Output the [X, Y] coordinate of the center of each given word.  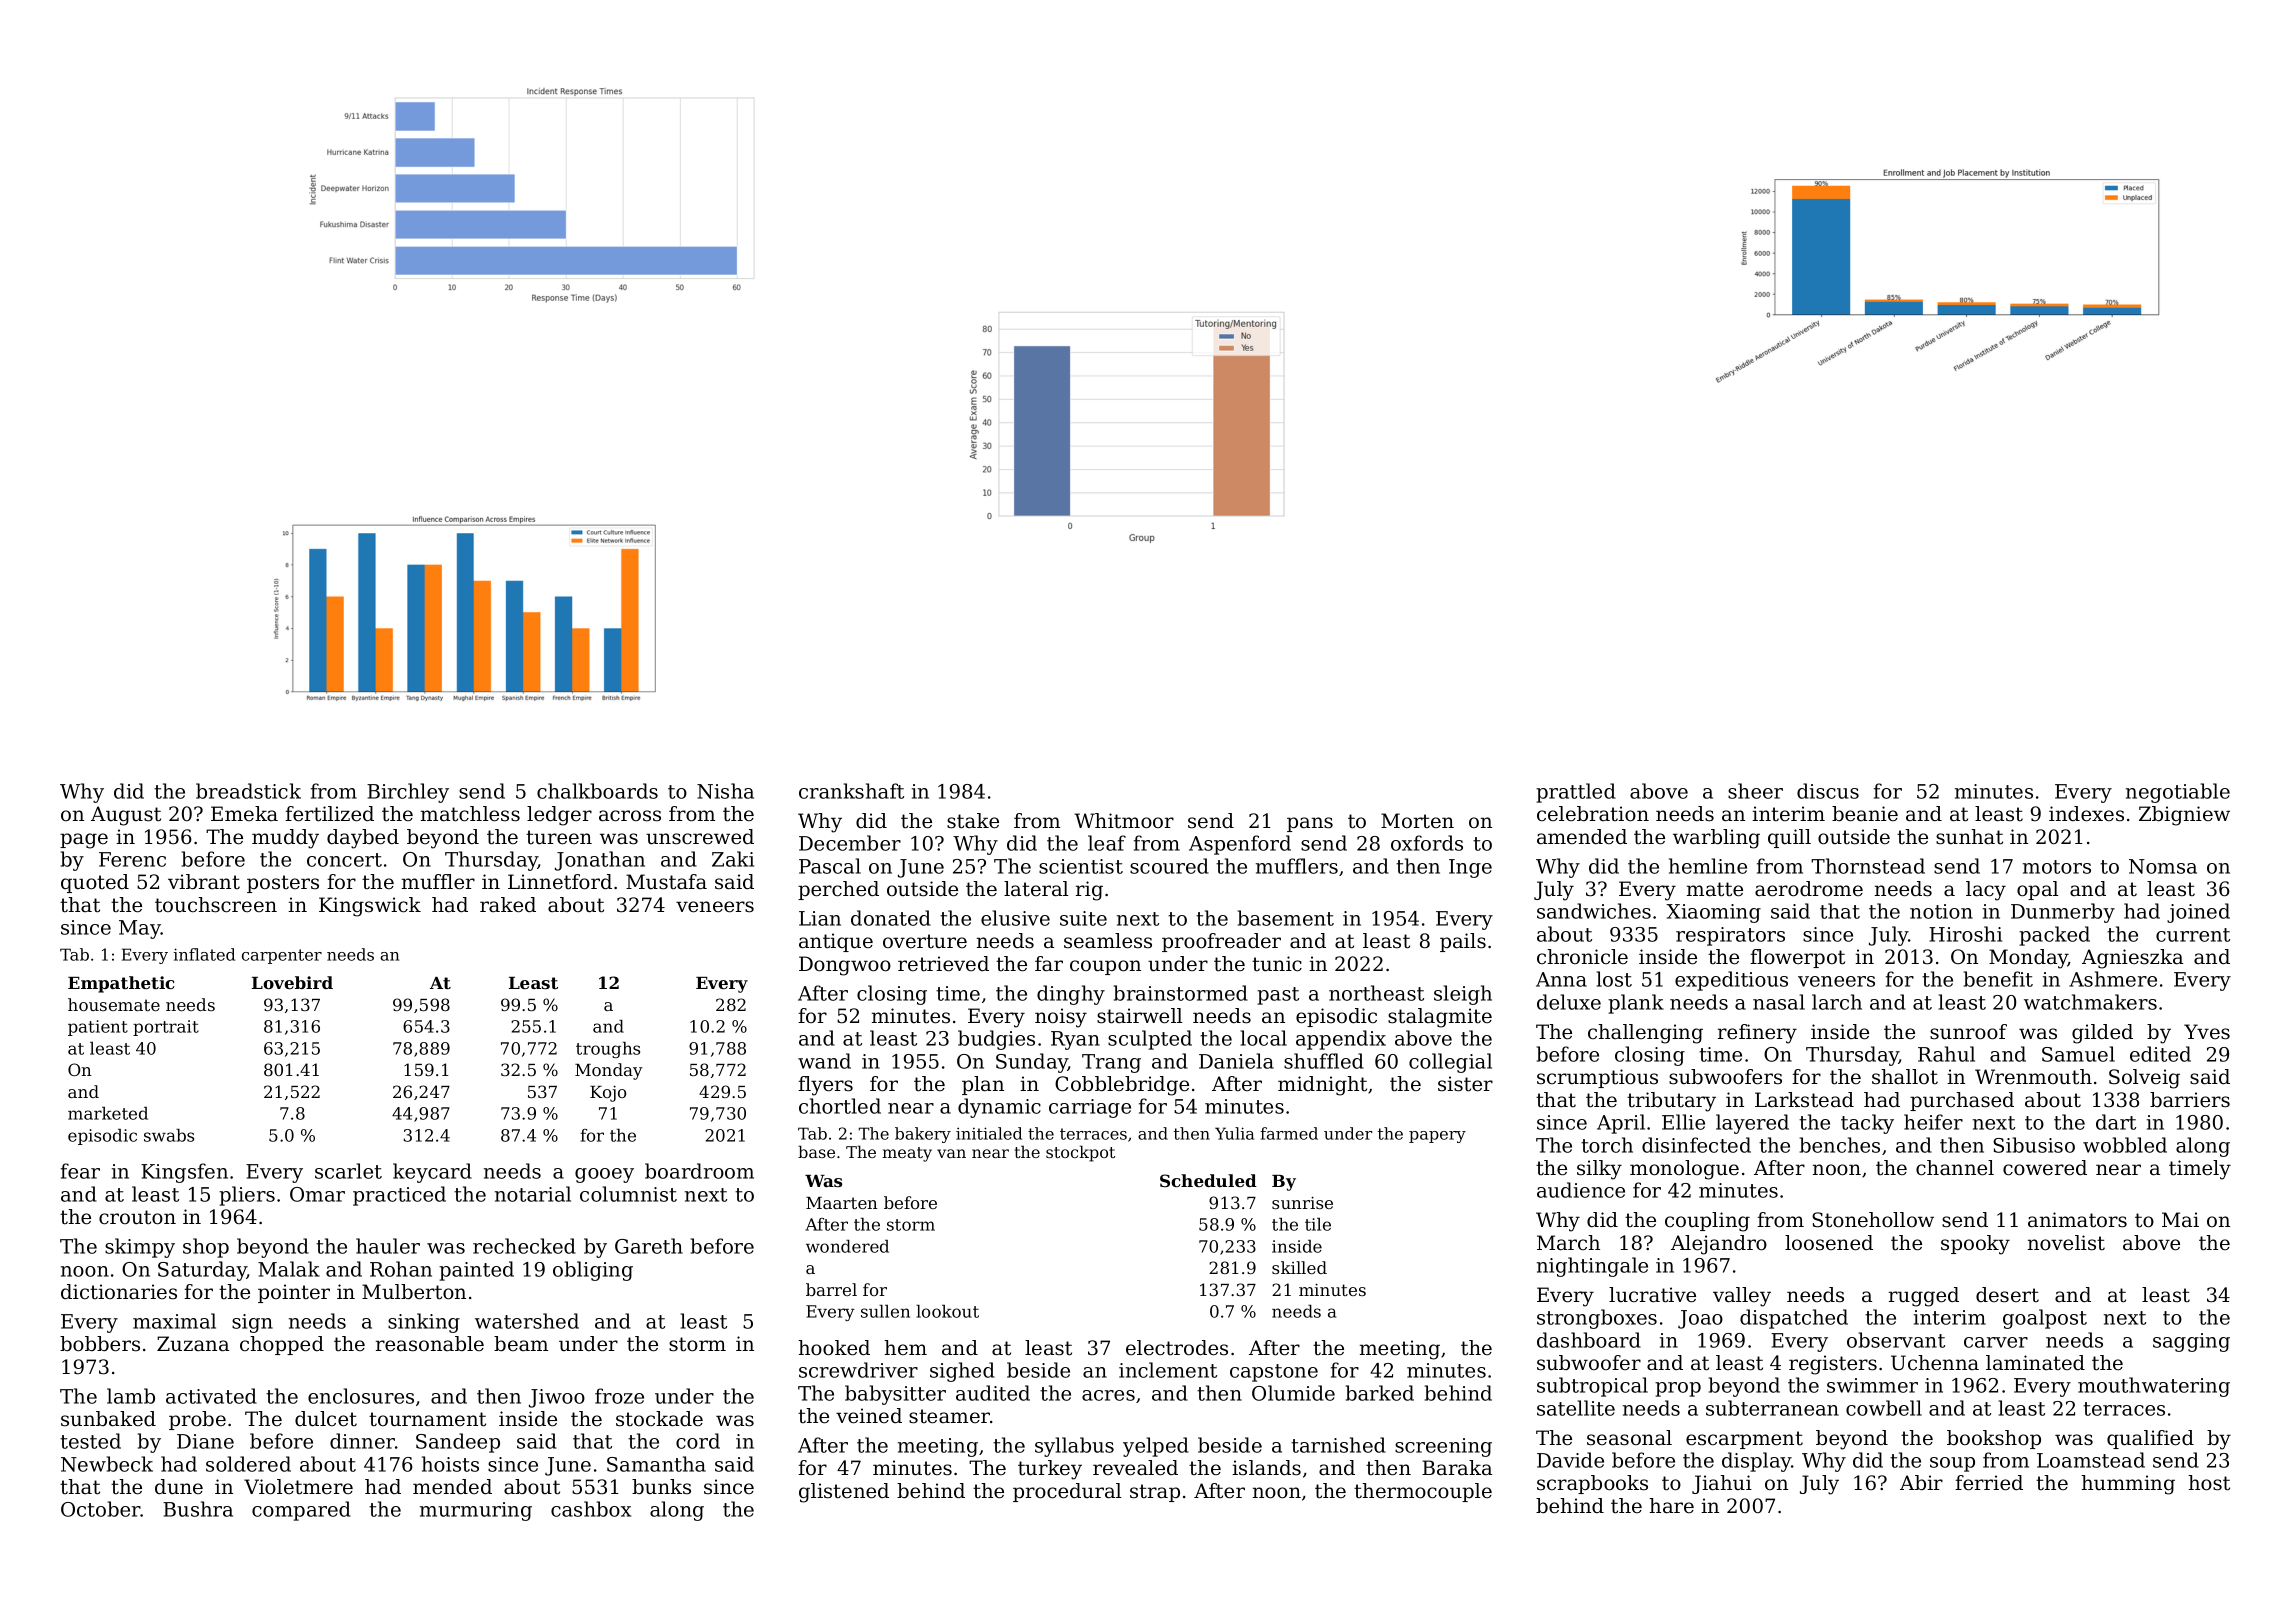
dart [2116, 1122]
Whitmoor [1124, 821]
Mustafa [666, 882]
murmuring [476, 1511]
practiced [399, 1196]
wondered [847, 1246]
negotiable [2178, 793]
